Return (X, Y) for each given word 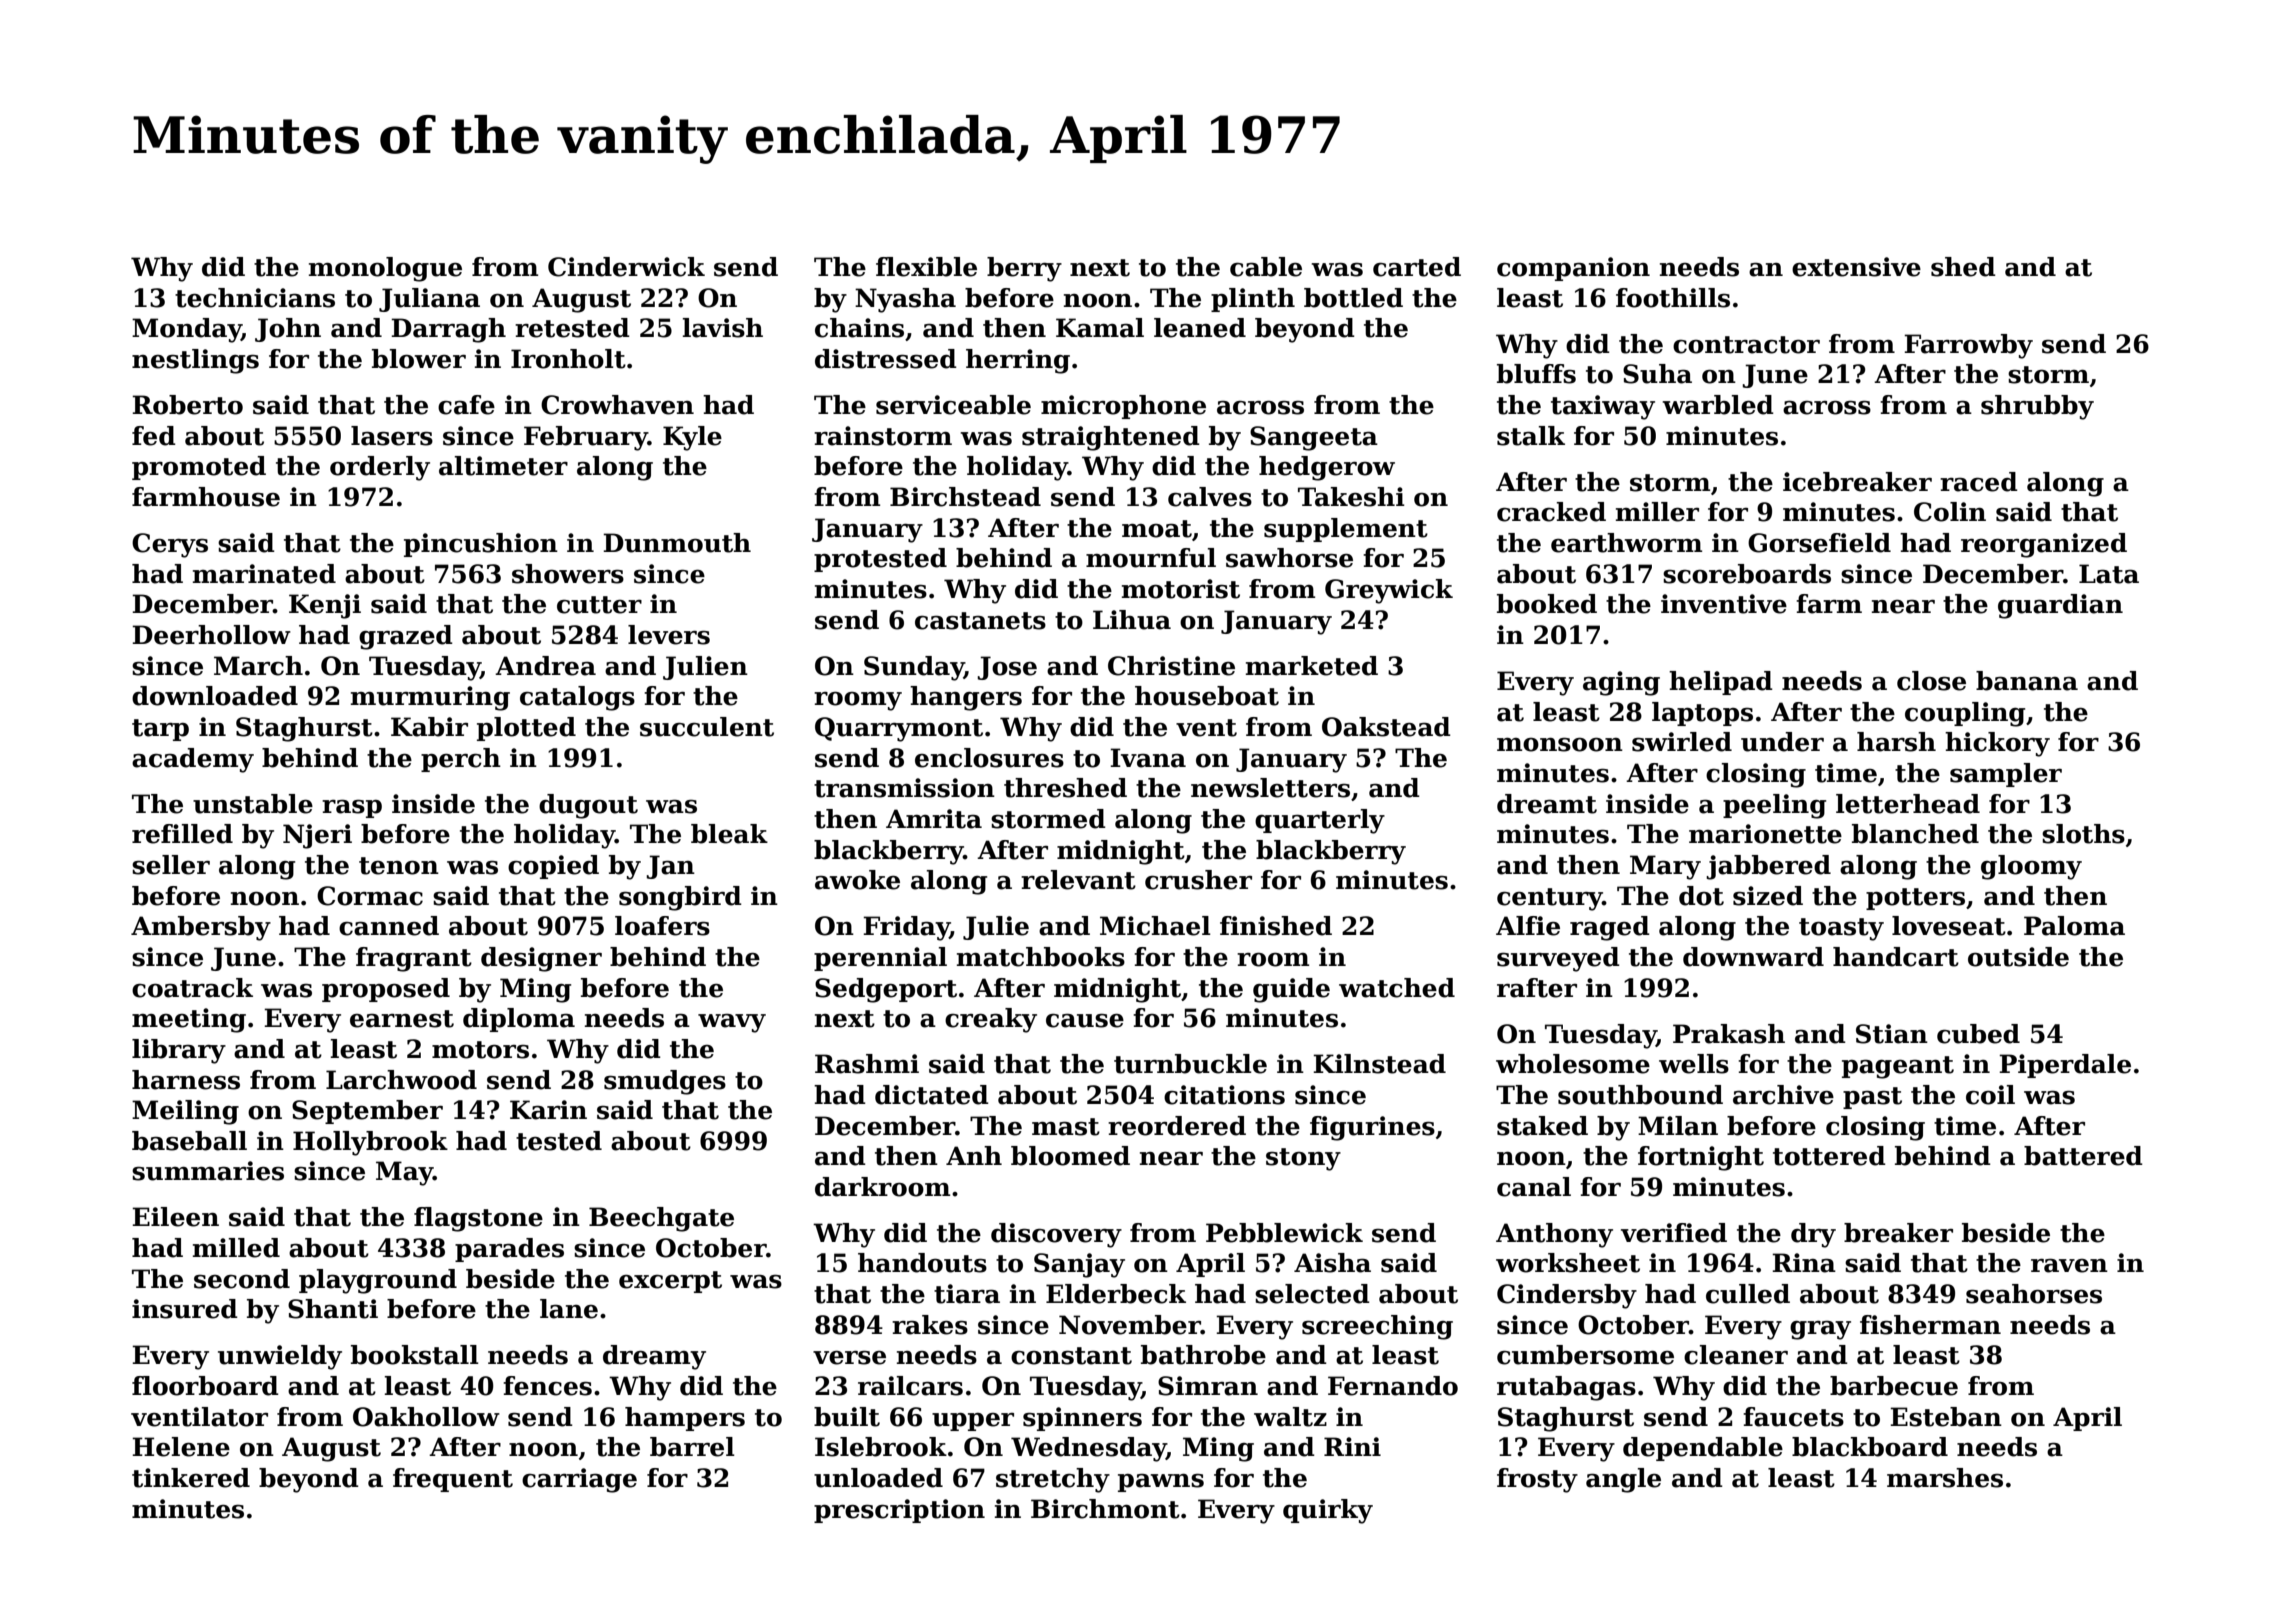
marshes (1945, 1478)
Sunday (914, 668)
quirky (1328, 1511)
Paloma (2074, 926)
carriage (579, 1480)
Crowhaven (617, 405)
